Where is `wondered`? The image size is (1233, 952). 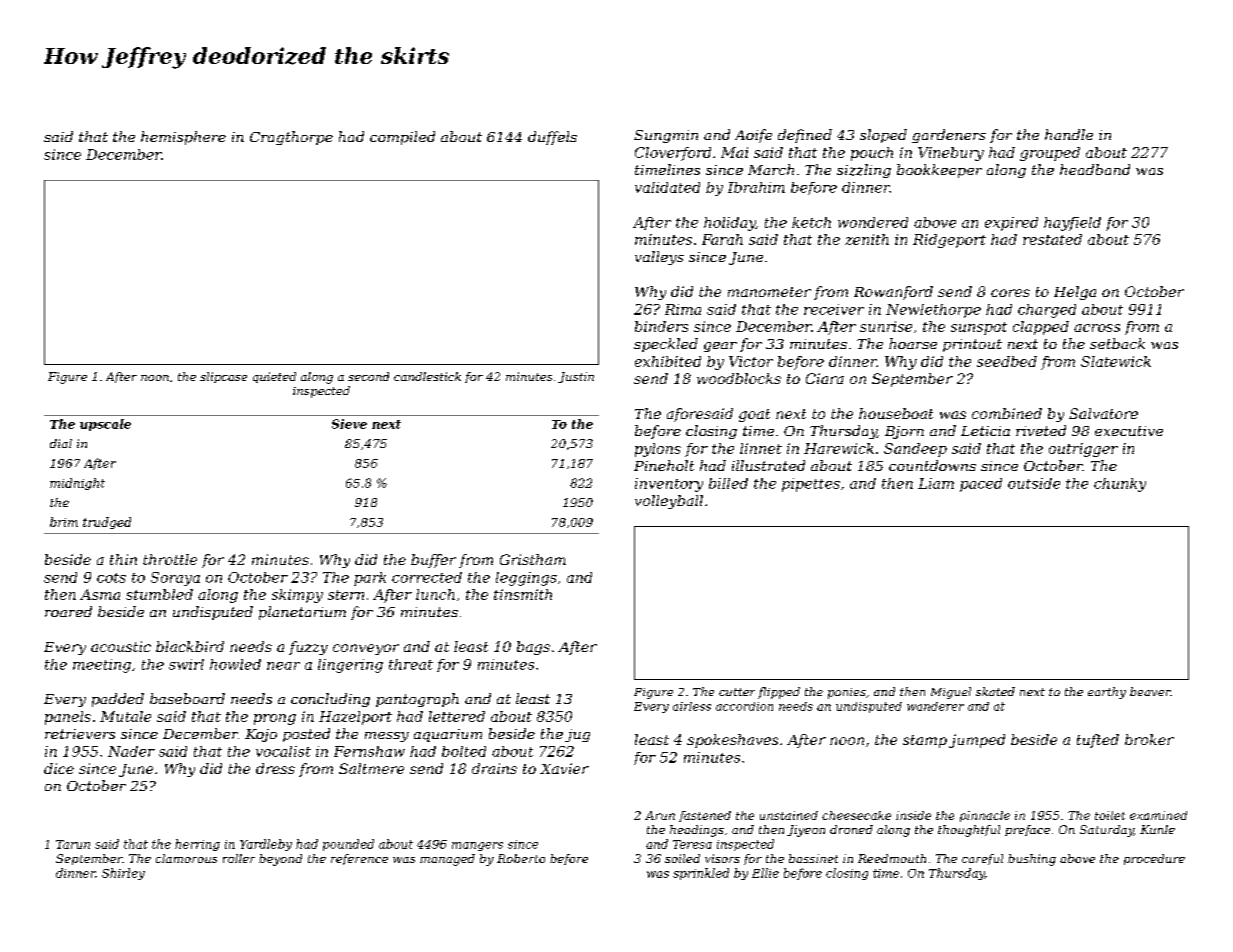
wondered is located at coordinates (873, 222).
